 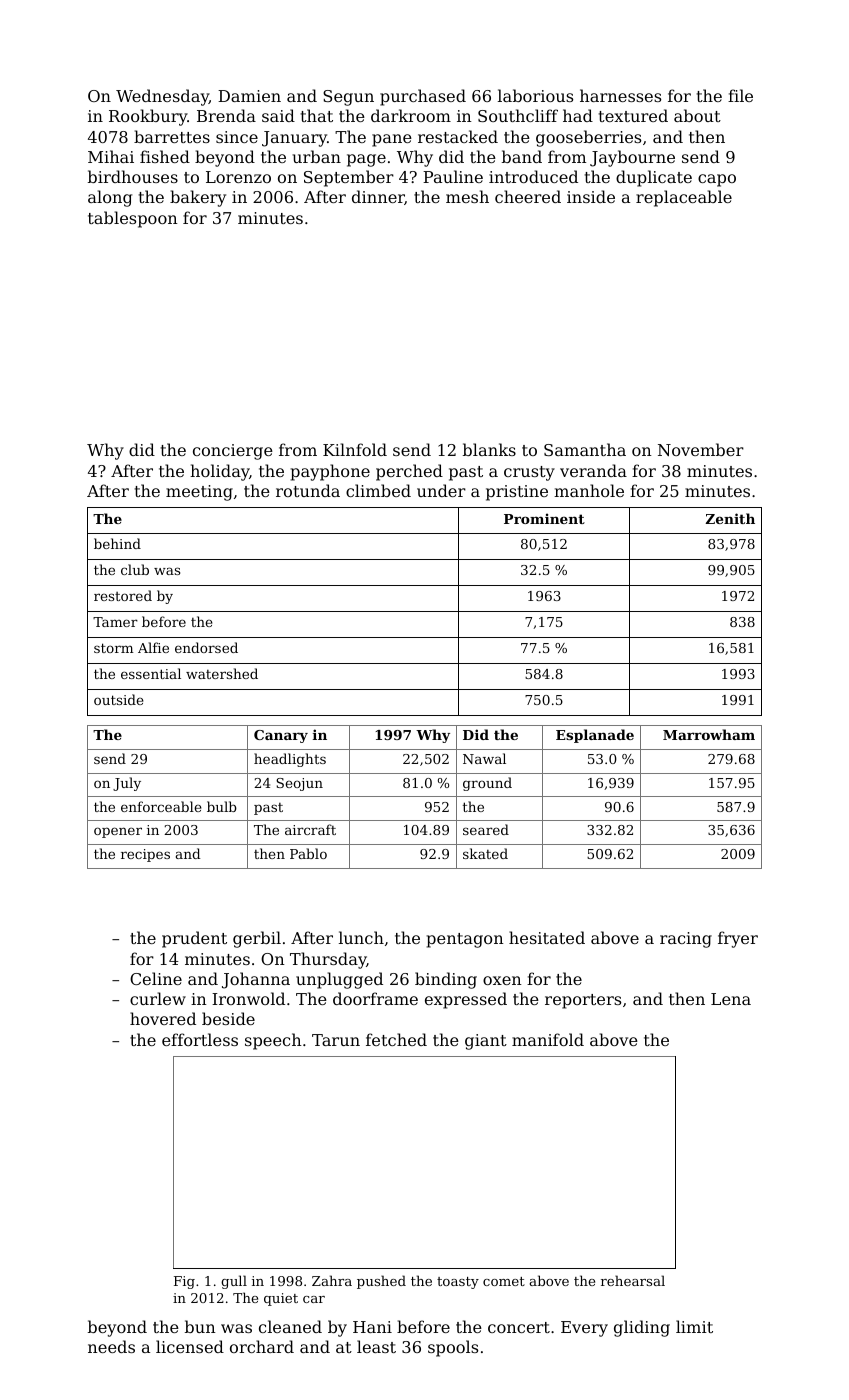 I want to click on rotunda, so click(x=308, y=490).
